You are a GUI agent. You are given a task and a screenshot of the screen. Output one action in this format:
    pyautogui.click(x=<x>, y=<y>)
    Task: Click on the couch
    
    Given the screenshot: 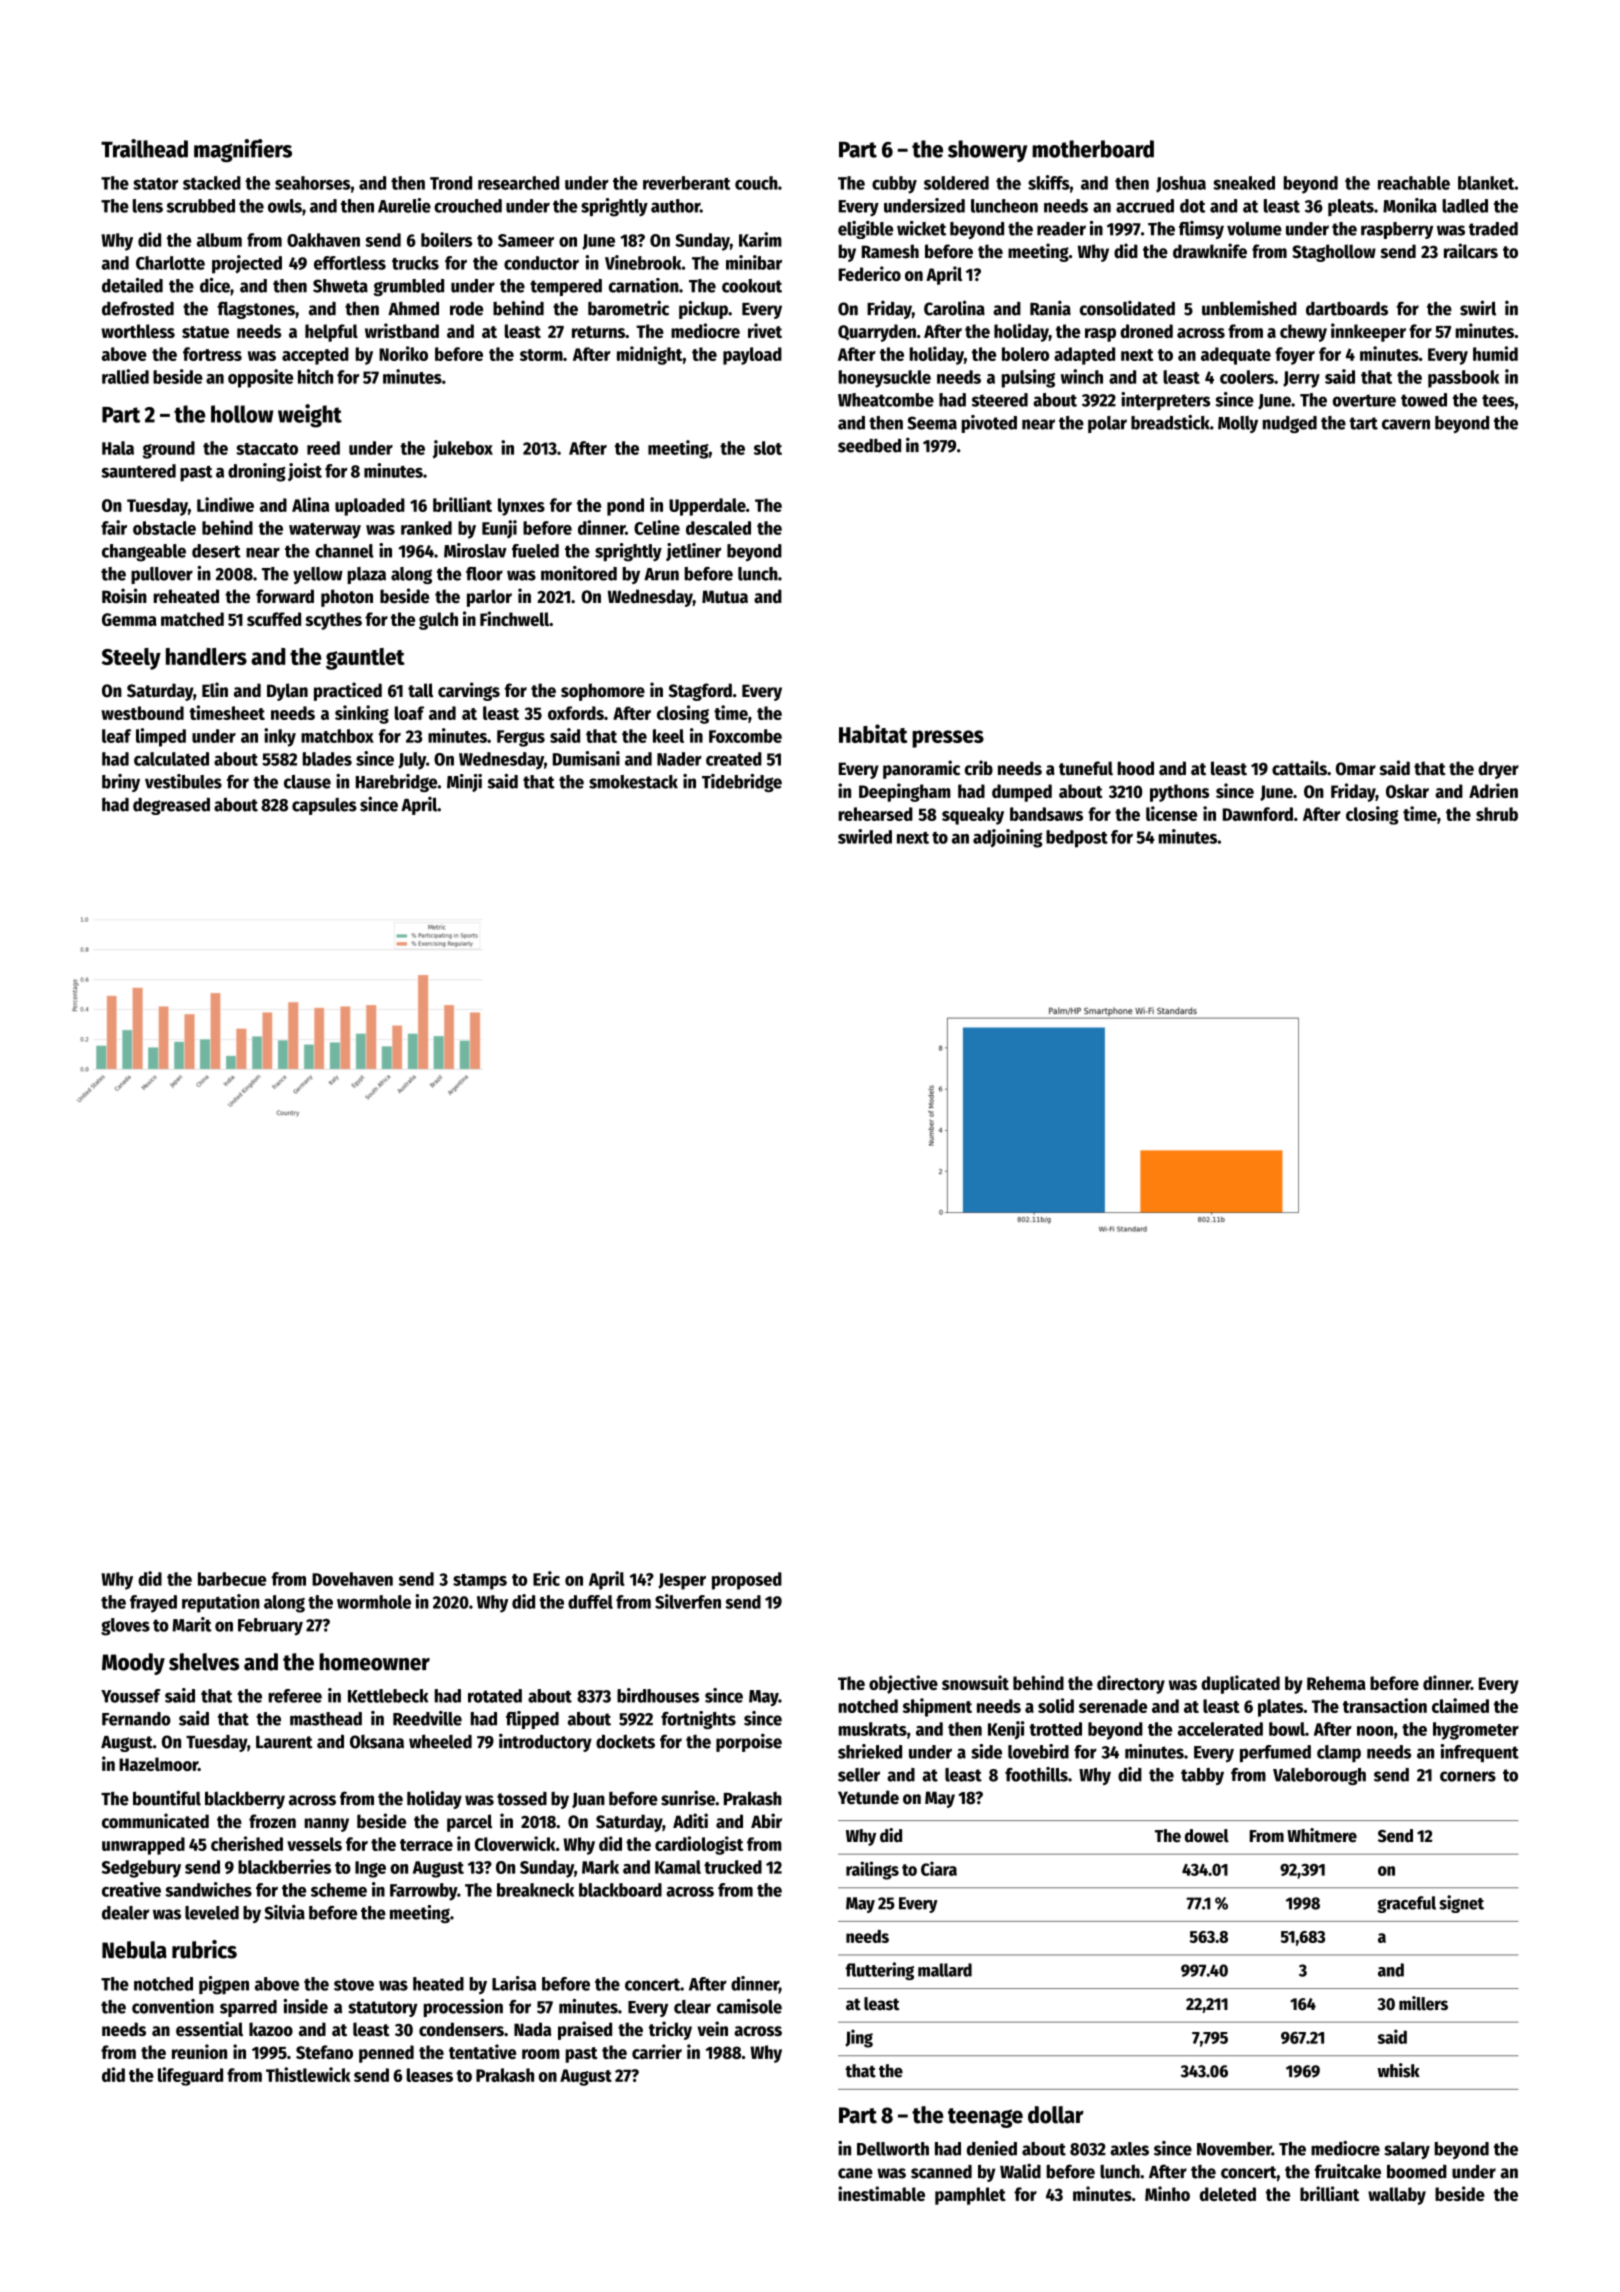 What is the action you would take?
    pyautogui.click(x=756, y=183)
